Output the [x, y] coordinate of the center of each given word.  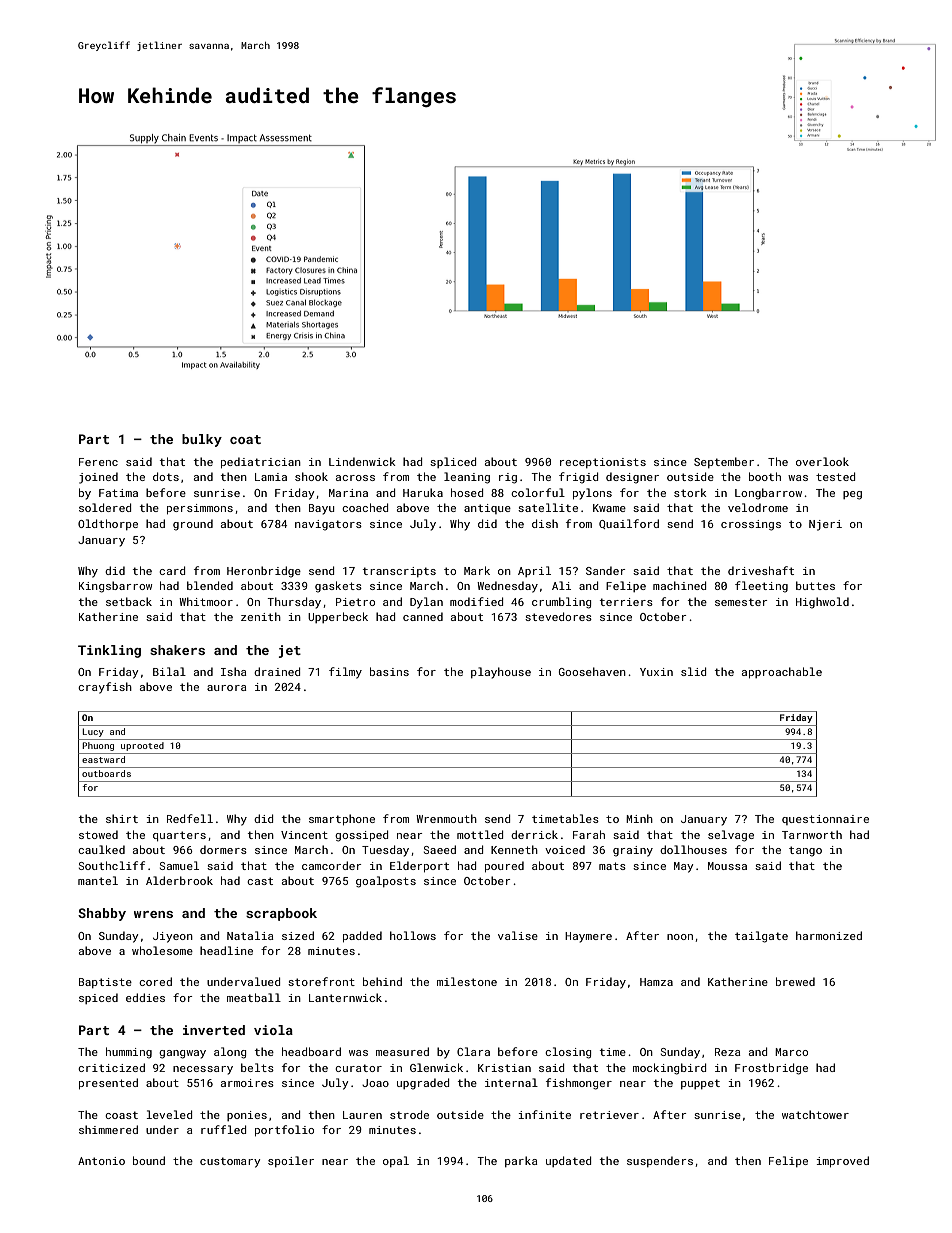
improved [842, 1161]
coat [245, 439]
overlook [822, 461]
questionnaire [825, 820]
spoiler [291, 1161]
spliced [453, 462]
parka [521, 1161]
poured [504, 866]
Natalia [250, 935]
